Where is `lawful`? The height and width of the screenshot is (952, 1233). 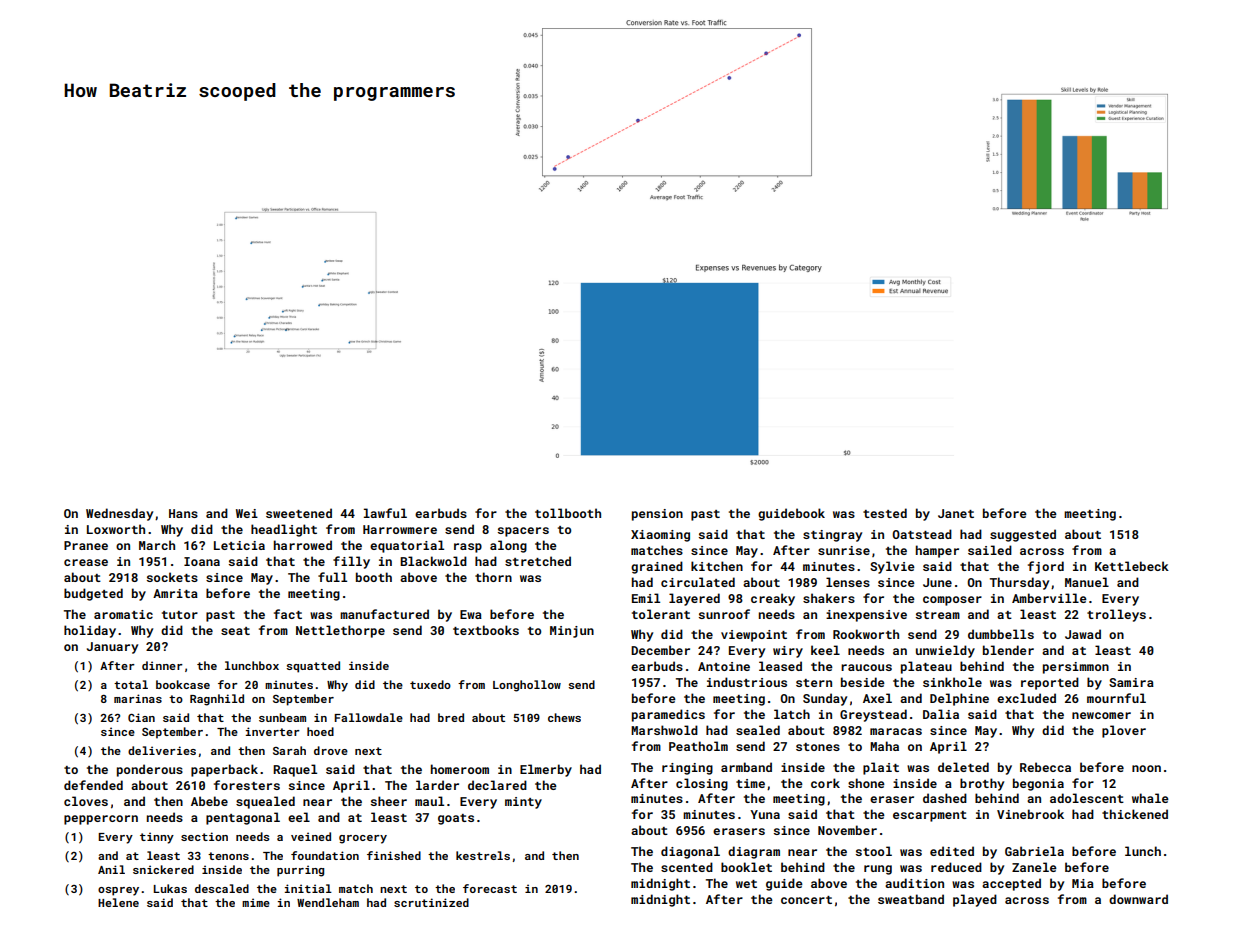 lawful is located at coordinates (385, 513).
